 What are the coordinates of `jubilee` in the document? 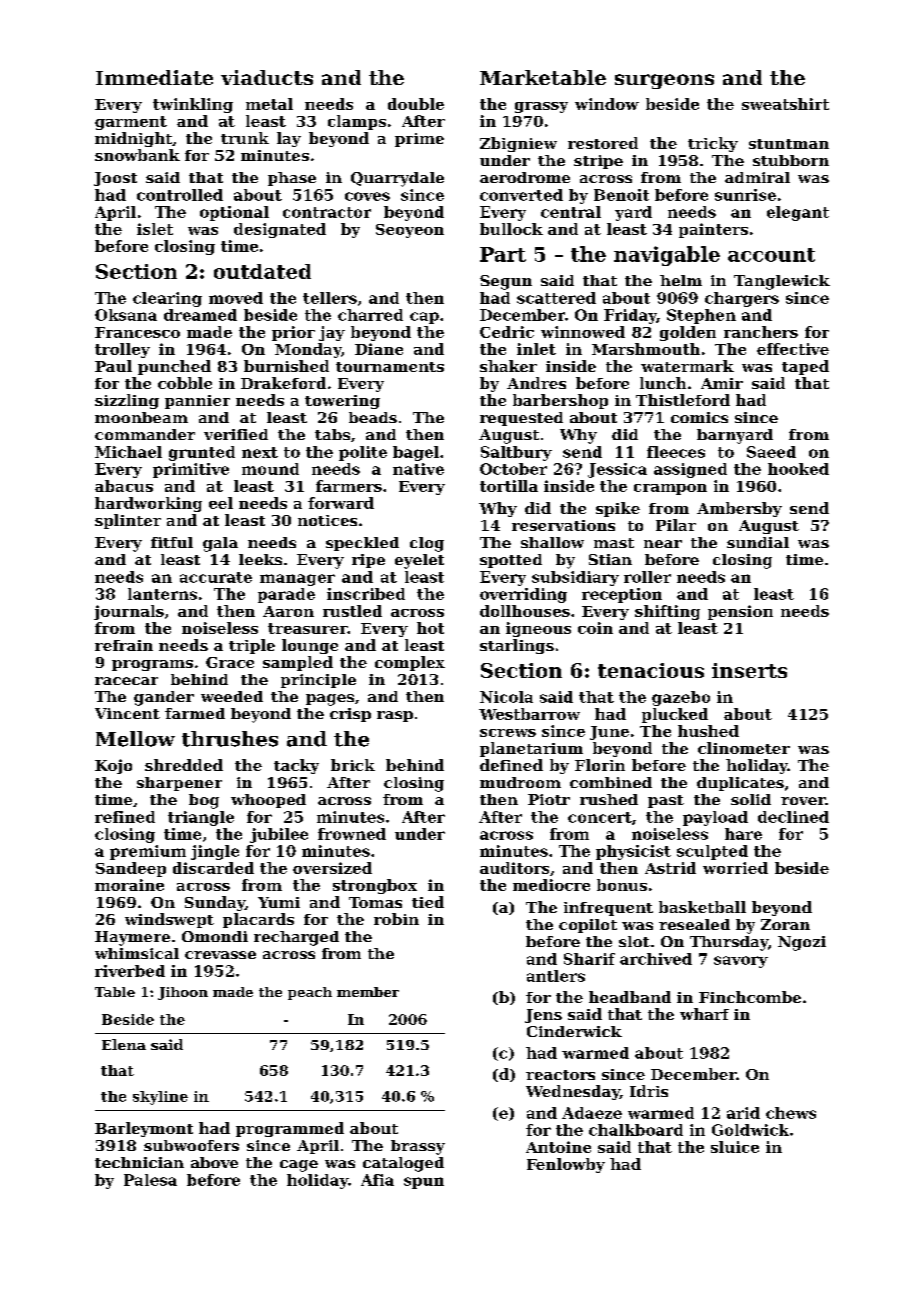 It's located at (279, 835).
